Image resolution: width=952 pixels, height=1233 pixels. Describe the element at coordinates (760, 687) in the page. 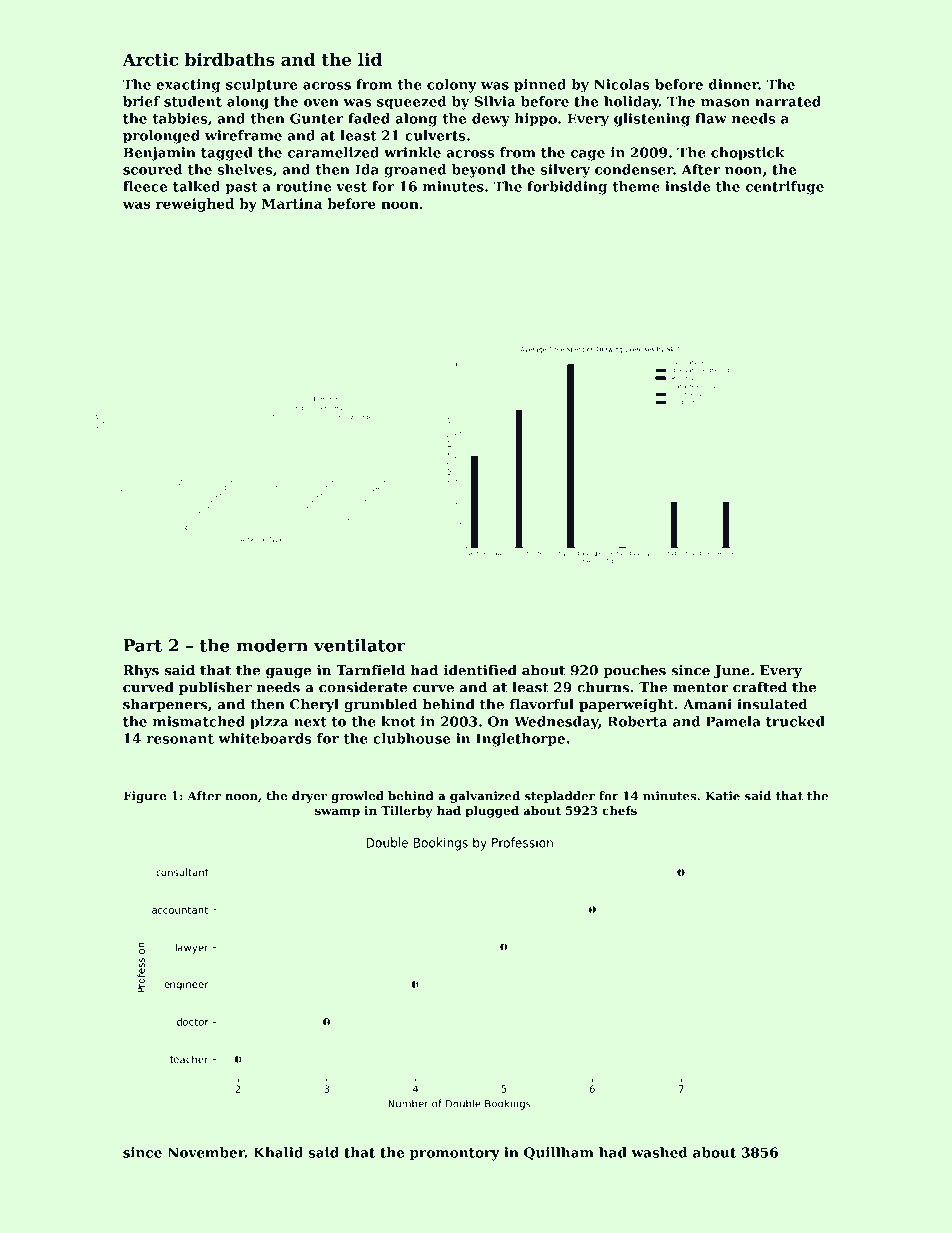

I see `crafted` at that location.
